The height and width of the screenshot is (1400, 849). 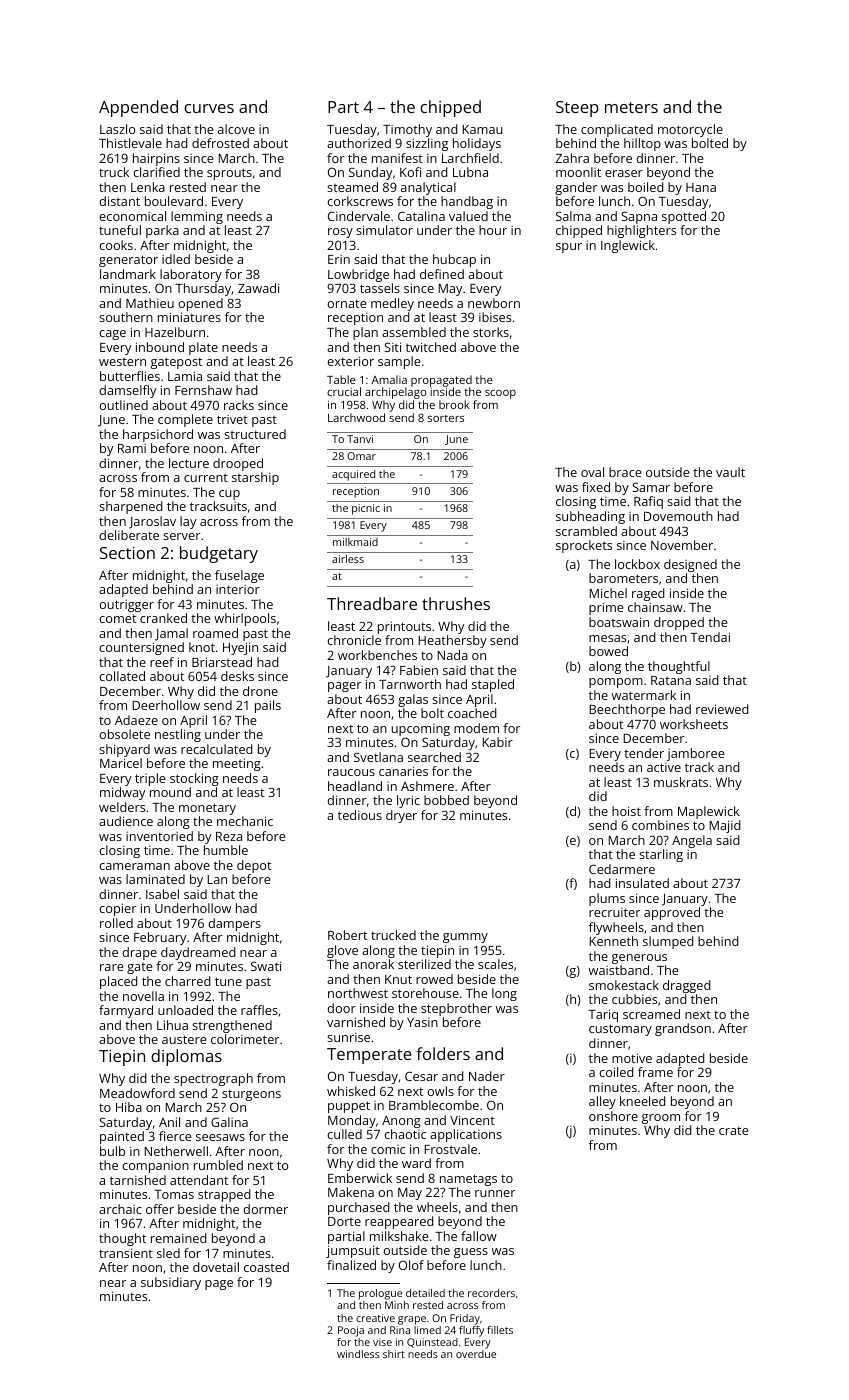 What do you see at coordinates (260, 691) in the screenshot?
I see `drone` at bounding box center [260, 691].
